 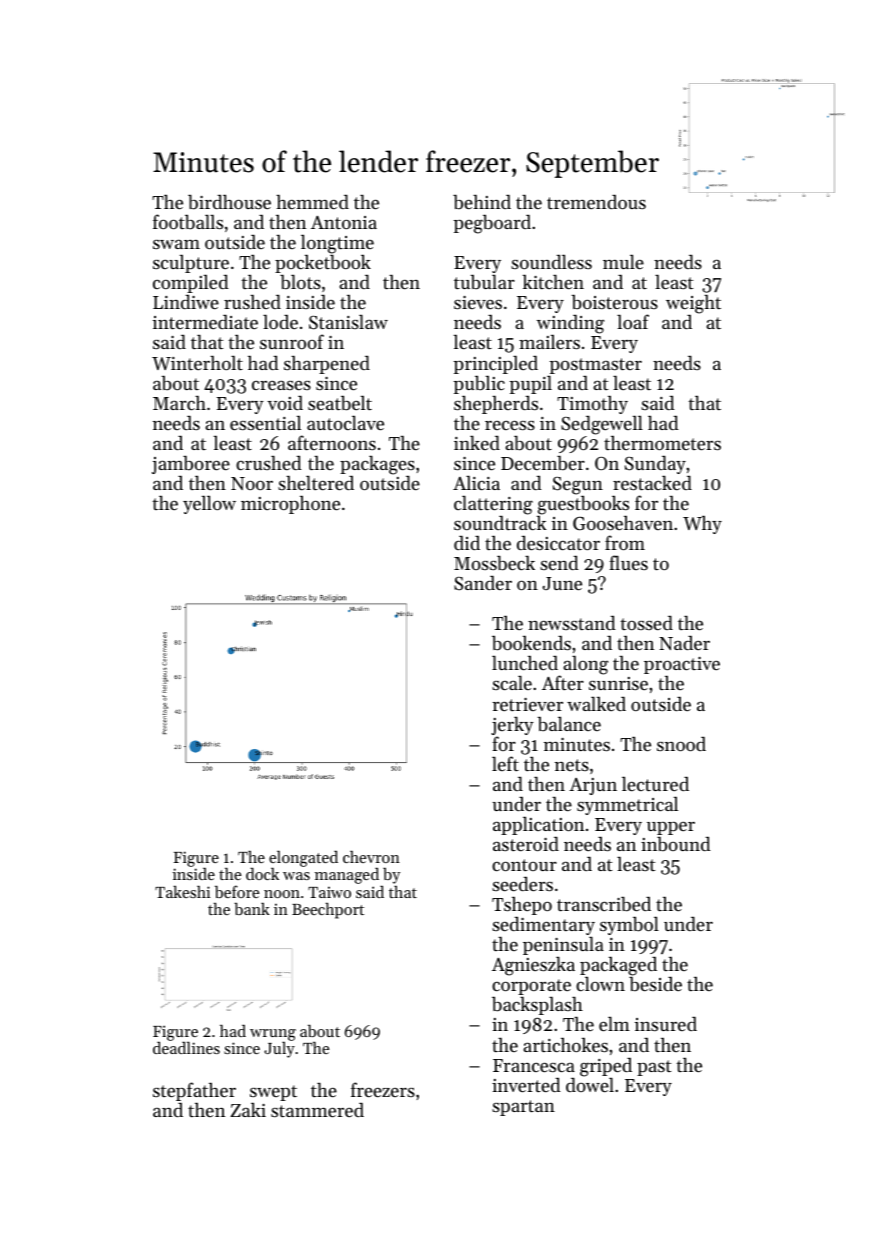 What do you see at coordinates (505, 763) in the page?
I see `left` at bounding box center [505, 763].
